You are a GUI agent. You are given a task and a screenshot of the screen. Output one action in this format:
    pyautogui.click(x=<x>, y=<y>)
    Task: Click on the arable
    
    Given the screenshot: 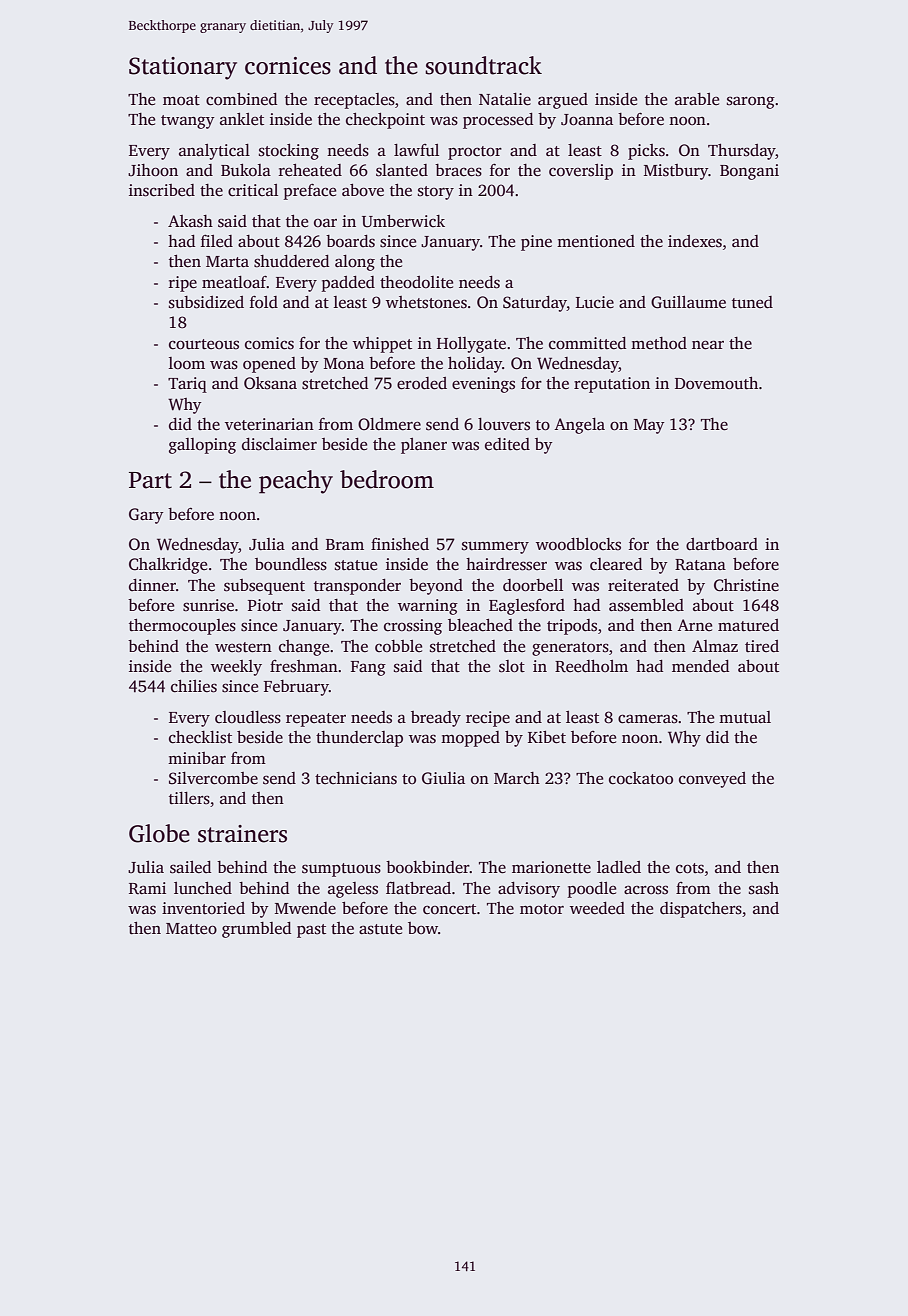 What is the action you would take?
    pyautogui.click(x=697, y=99)
